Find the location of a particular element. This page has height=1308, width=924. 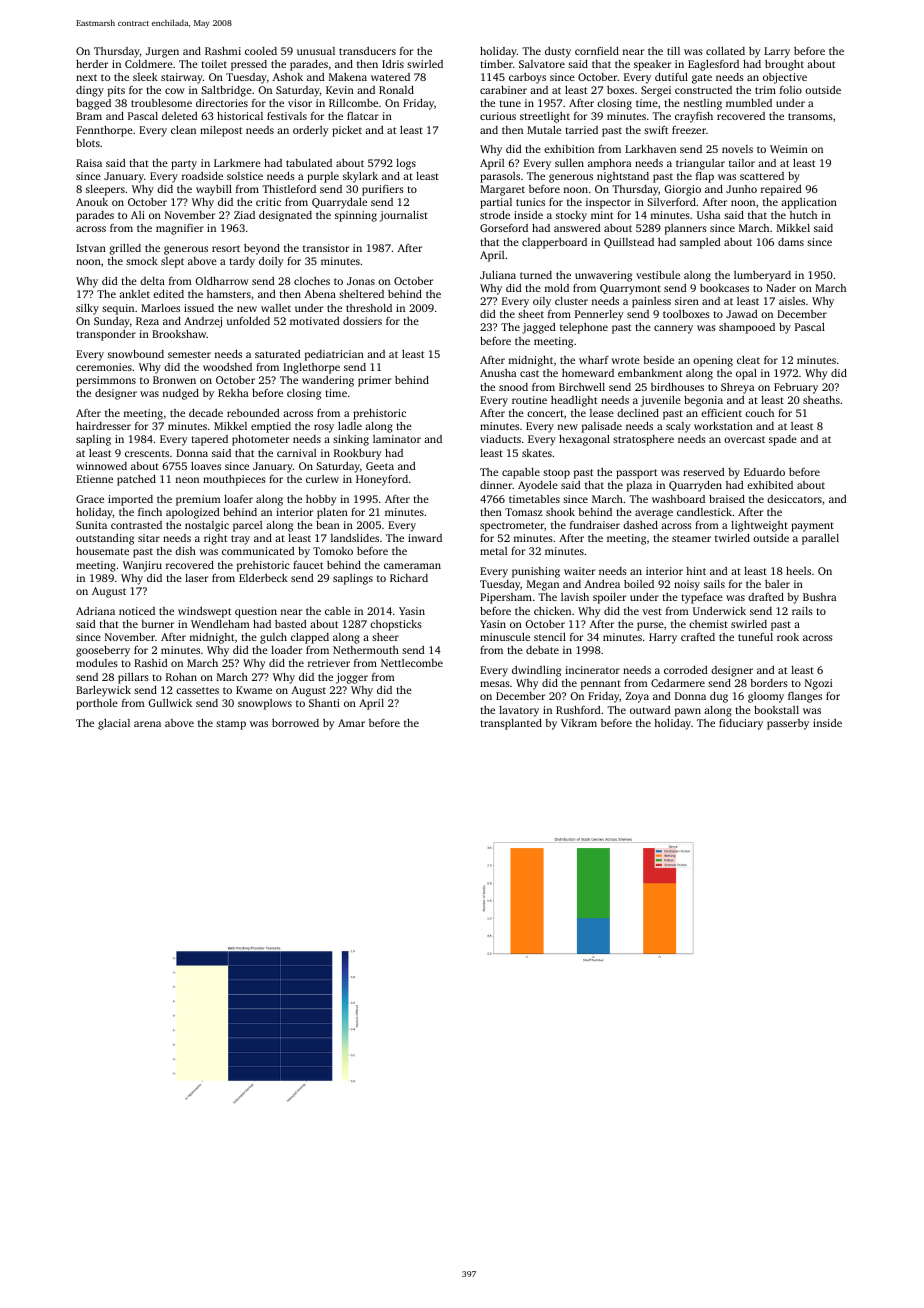

lumberyard is located at coordinates (762, 276).
